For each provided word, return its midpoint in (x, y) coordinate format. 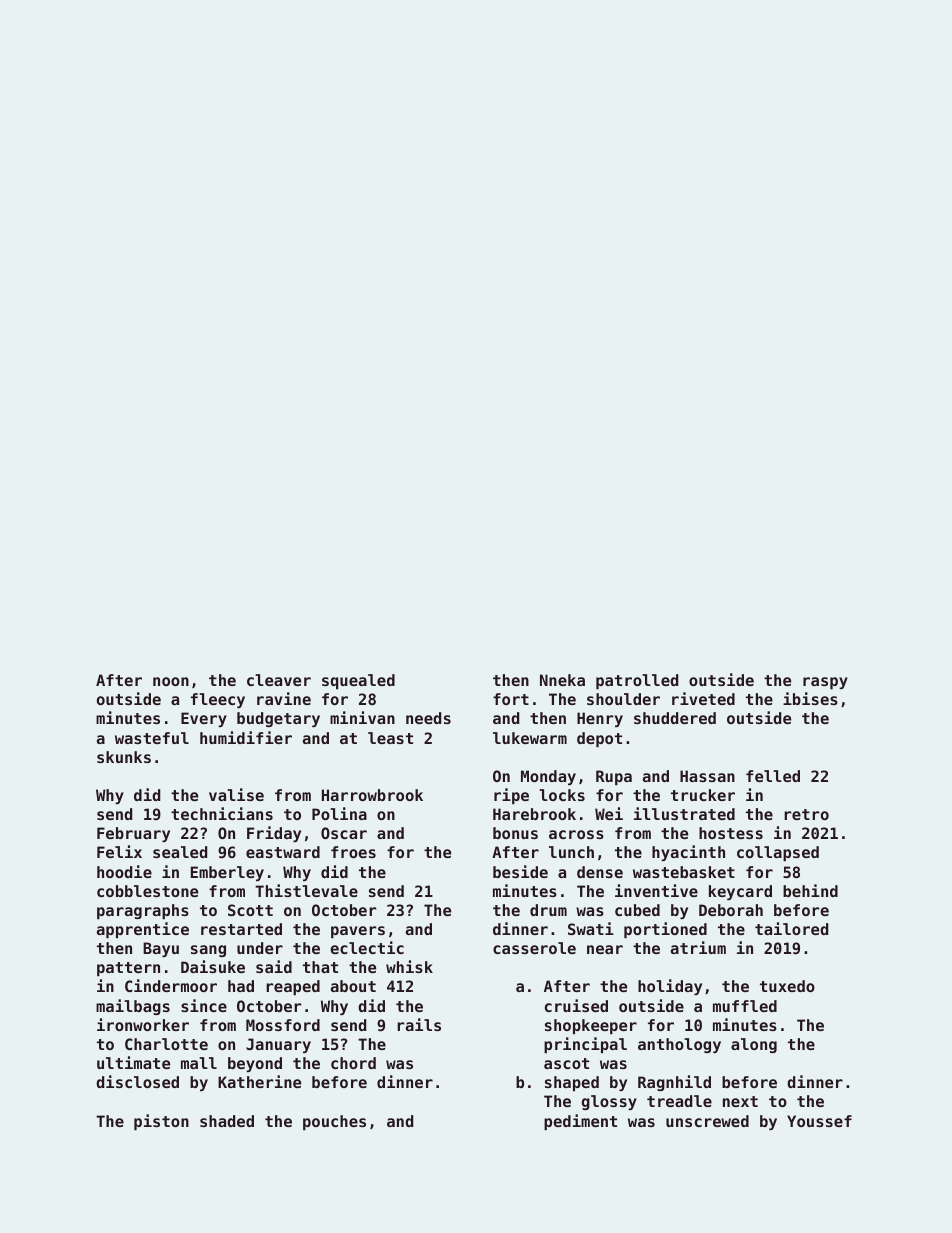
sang (208, 951)
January (278, 1045)
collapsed (778, 853)
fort (511, 699)
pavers (358, 932)
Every (204, 719)
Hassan (707, 776)
